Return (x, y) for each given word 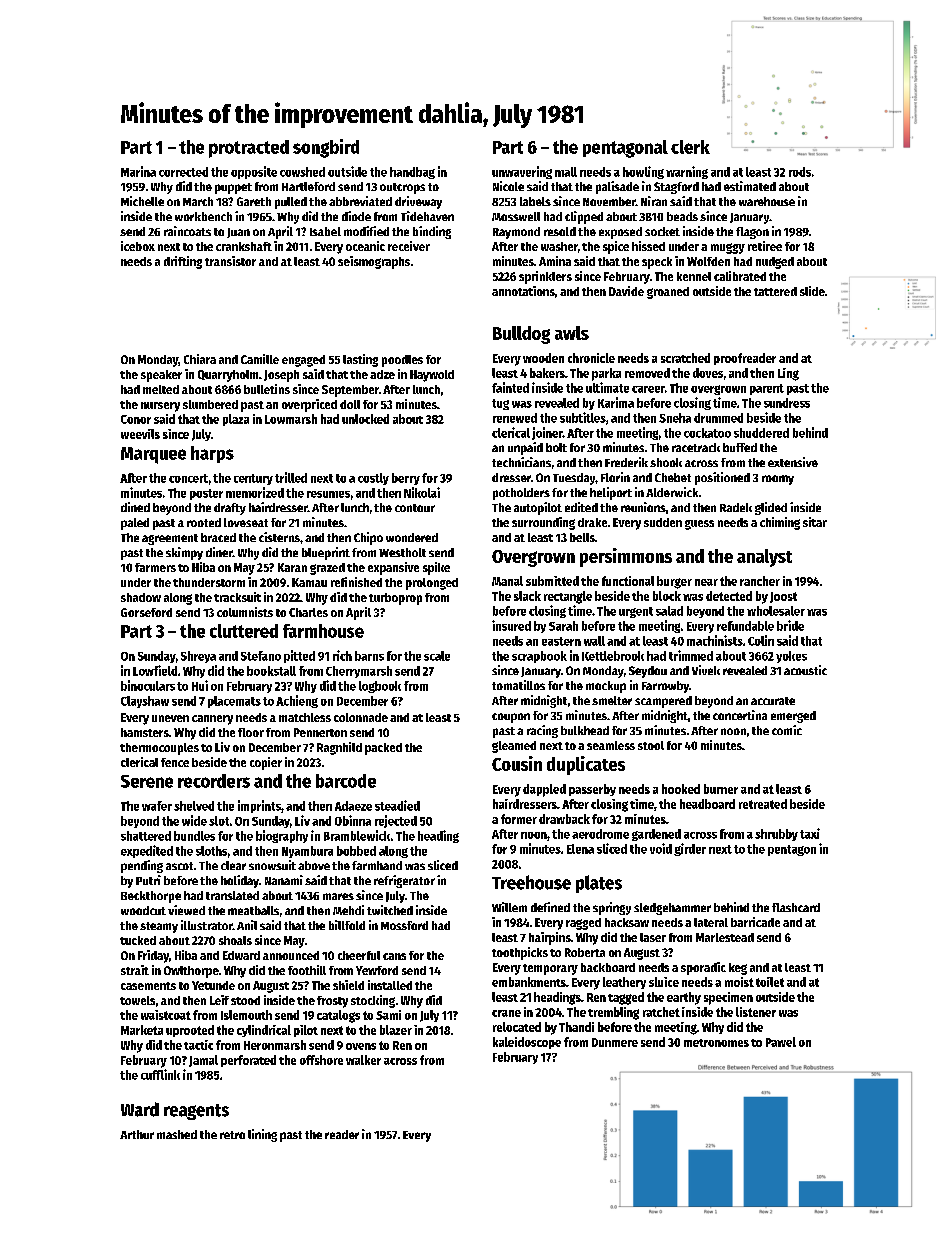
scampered (663, 702)
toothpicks (520, 953)
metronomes (716, 1043)
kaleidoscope (527, 1043)
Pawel (781, 1042)
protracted (249, 149)
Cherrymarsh (359, 672)
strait (135, 970)
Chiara (200, 359)
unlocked (365, 419)
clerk (690, 147)
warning (687, 172)
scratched (685, 358)
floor (251, 732)
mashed (177, 1134)
